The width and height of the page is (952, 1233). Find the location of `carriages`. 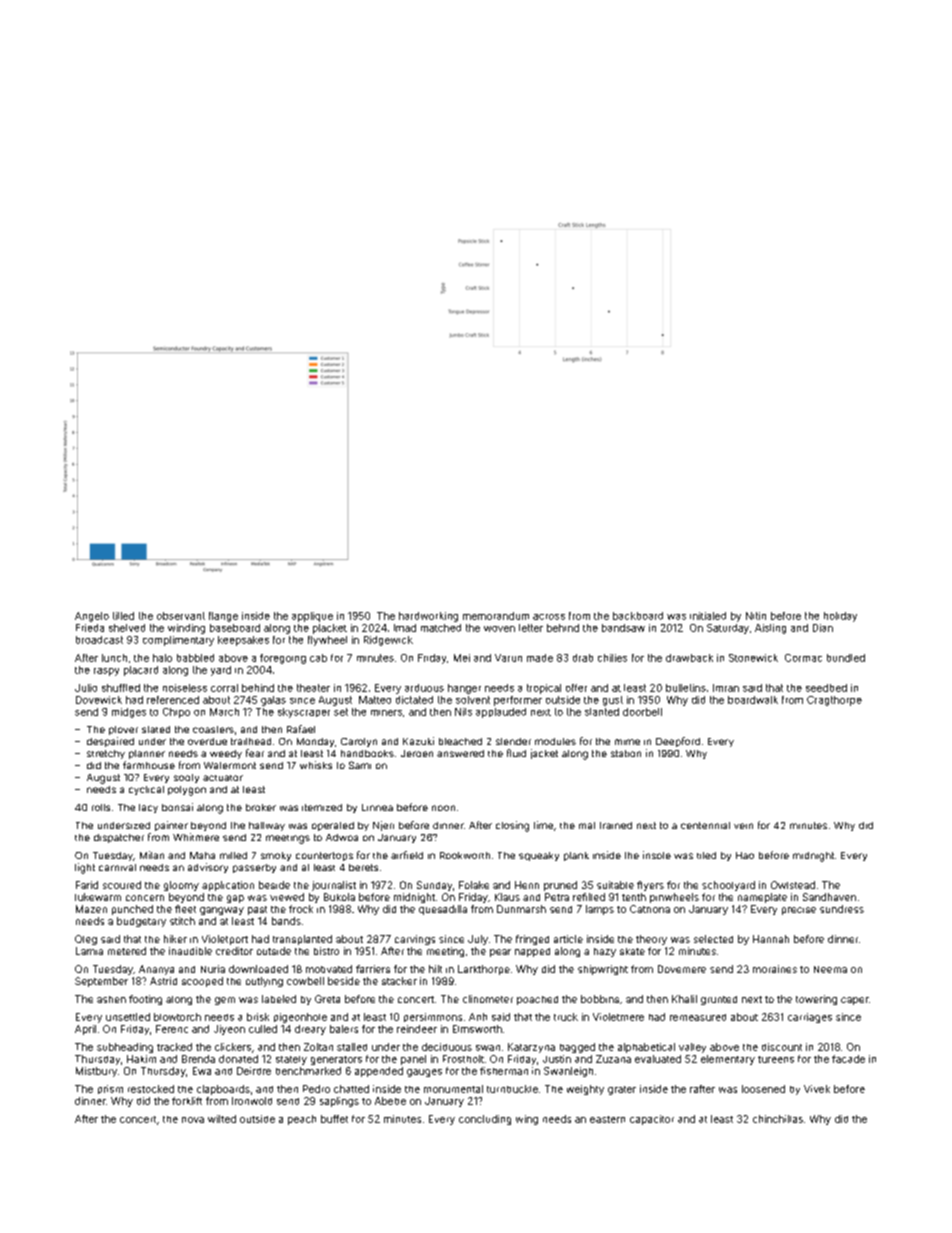

carriages is located at coordinates (810, 1018).
